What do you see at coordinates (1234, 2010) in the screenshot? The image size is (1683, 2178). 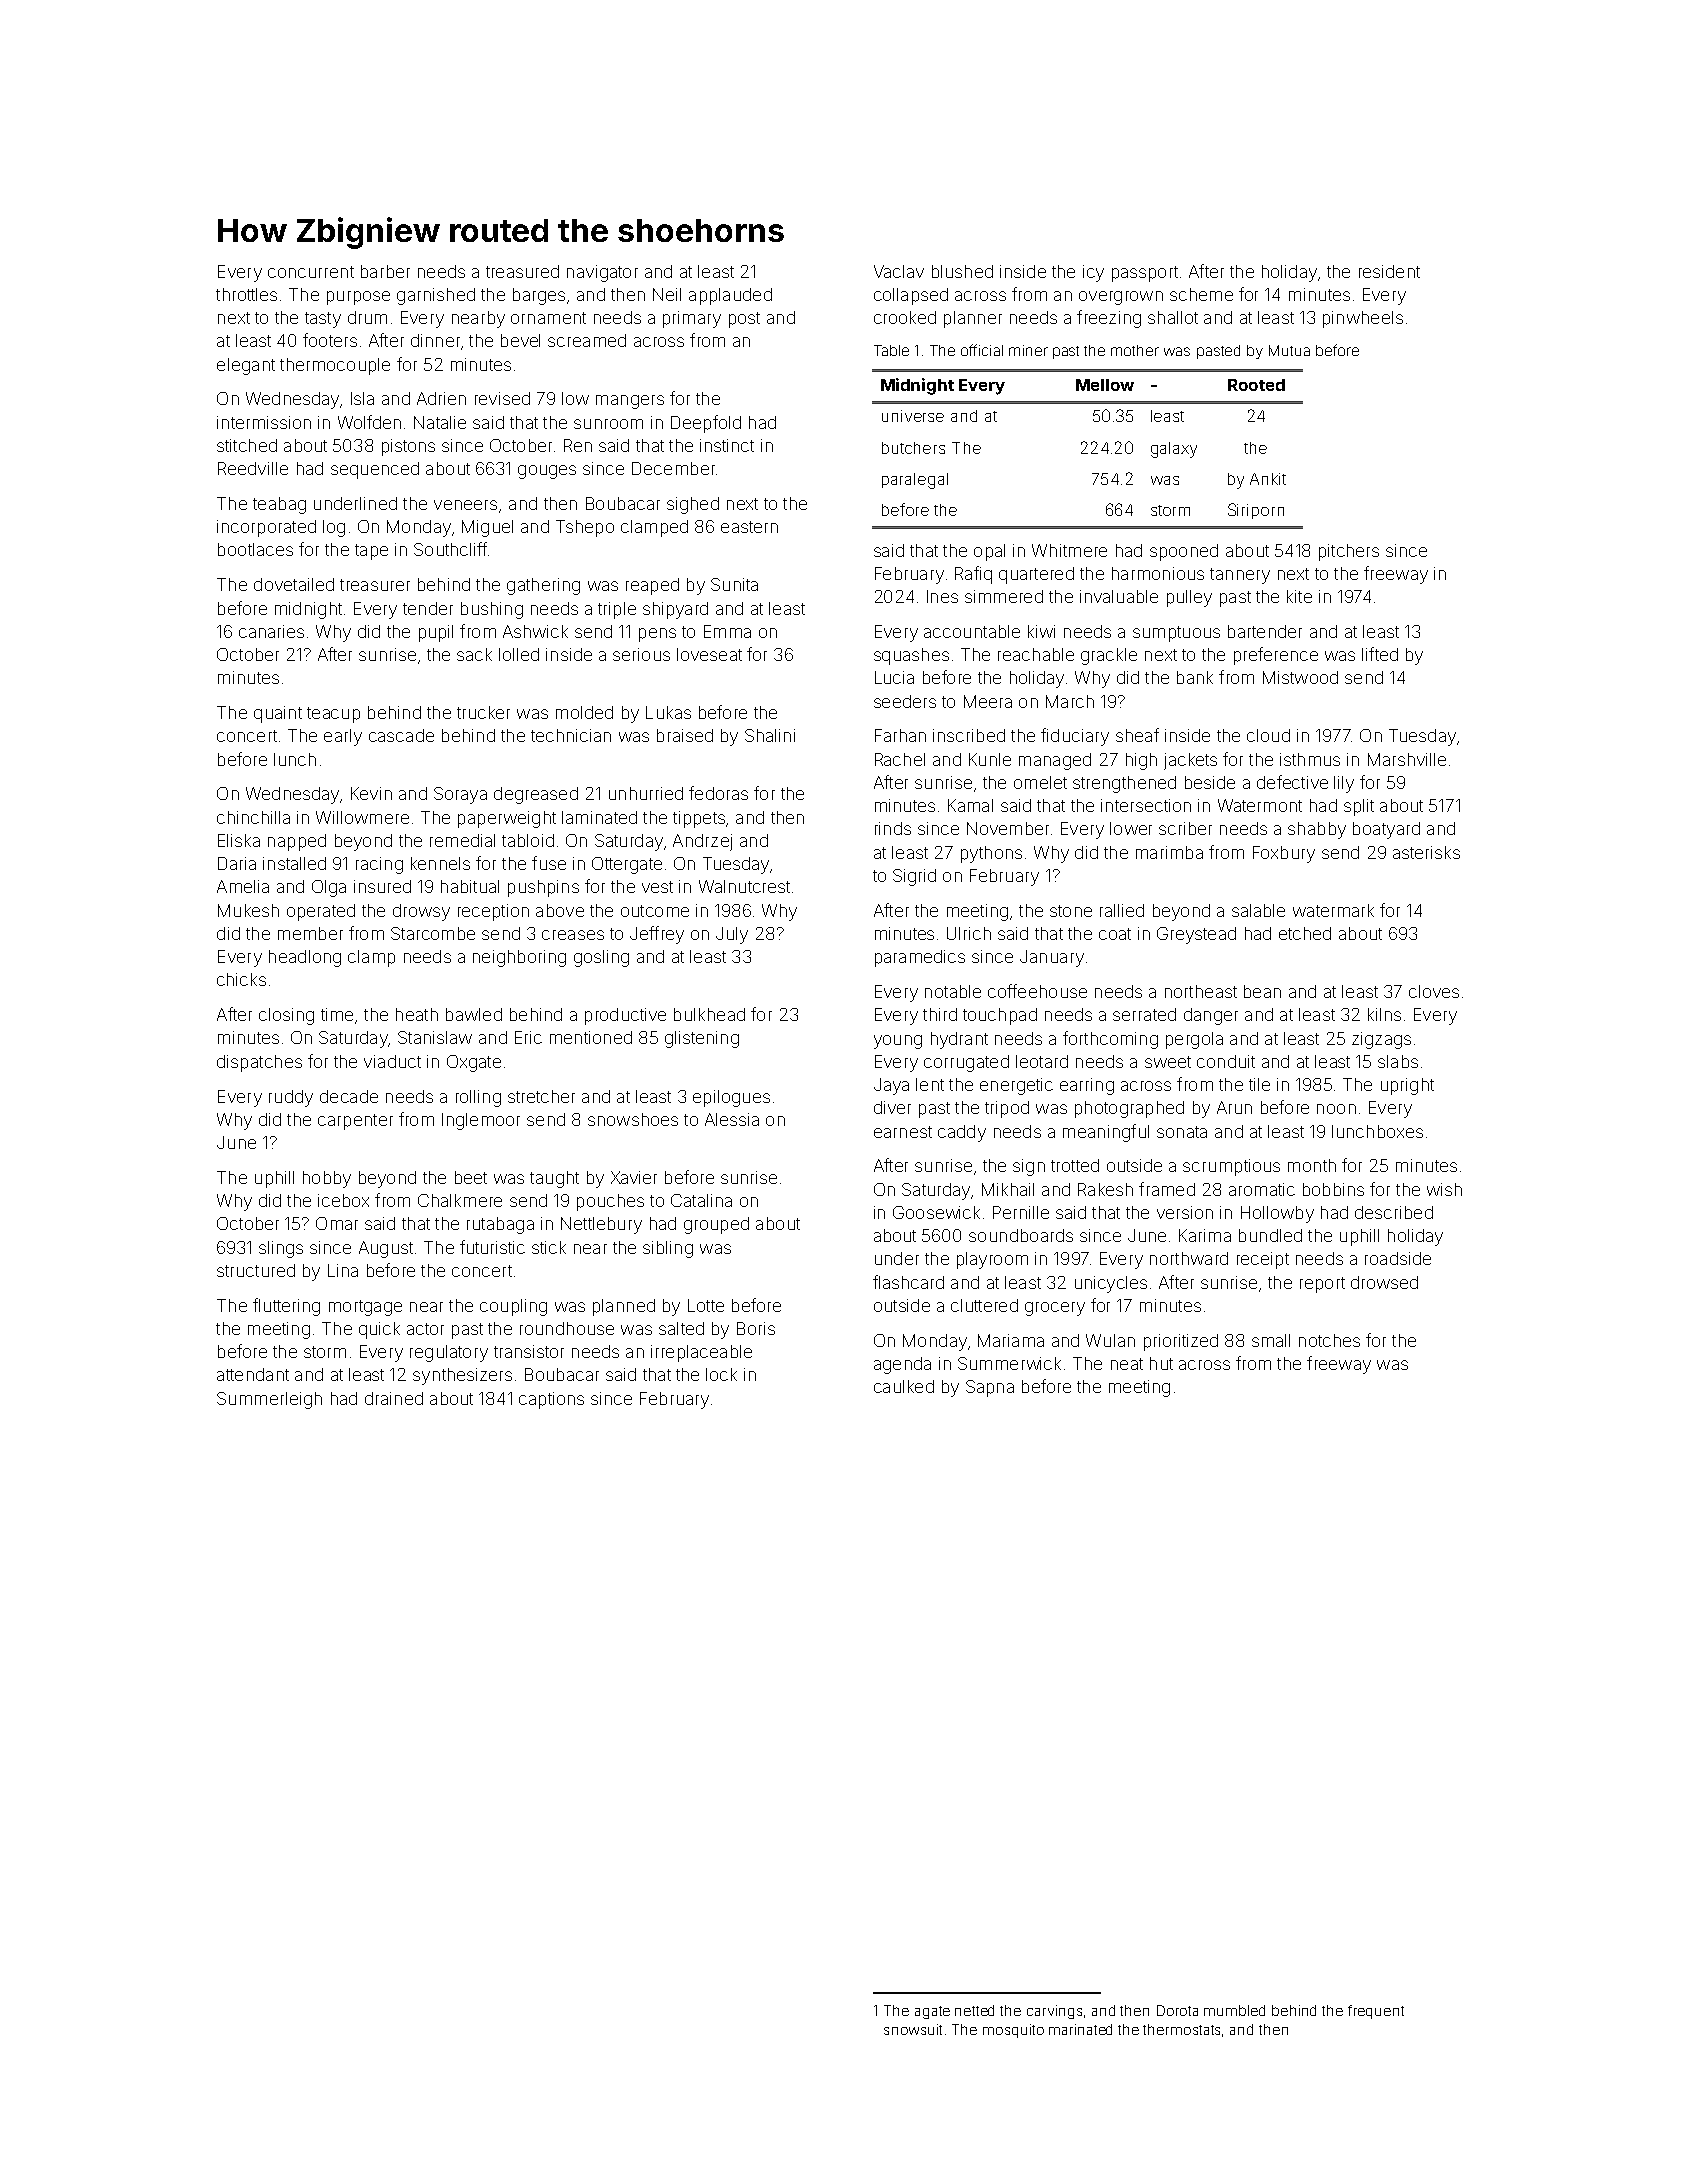 I see `mumbled` at bounding box center [1234, 2010].
